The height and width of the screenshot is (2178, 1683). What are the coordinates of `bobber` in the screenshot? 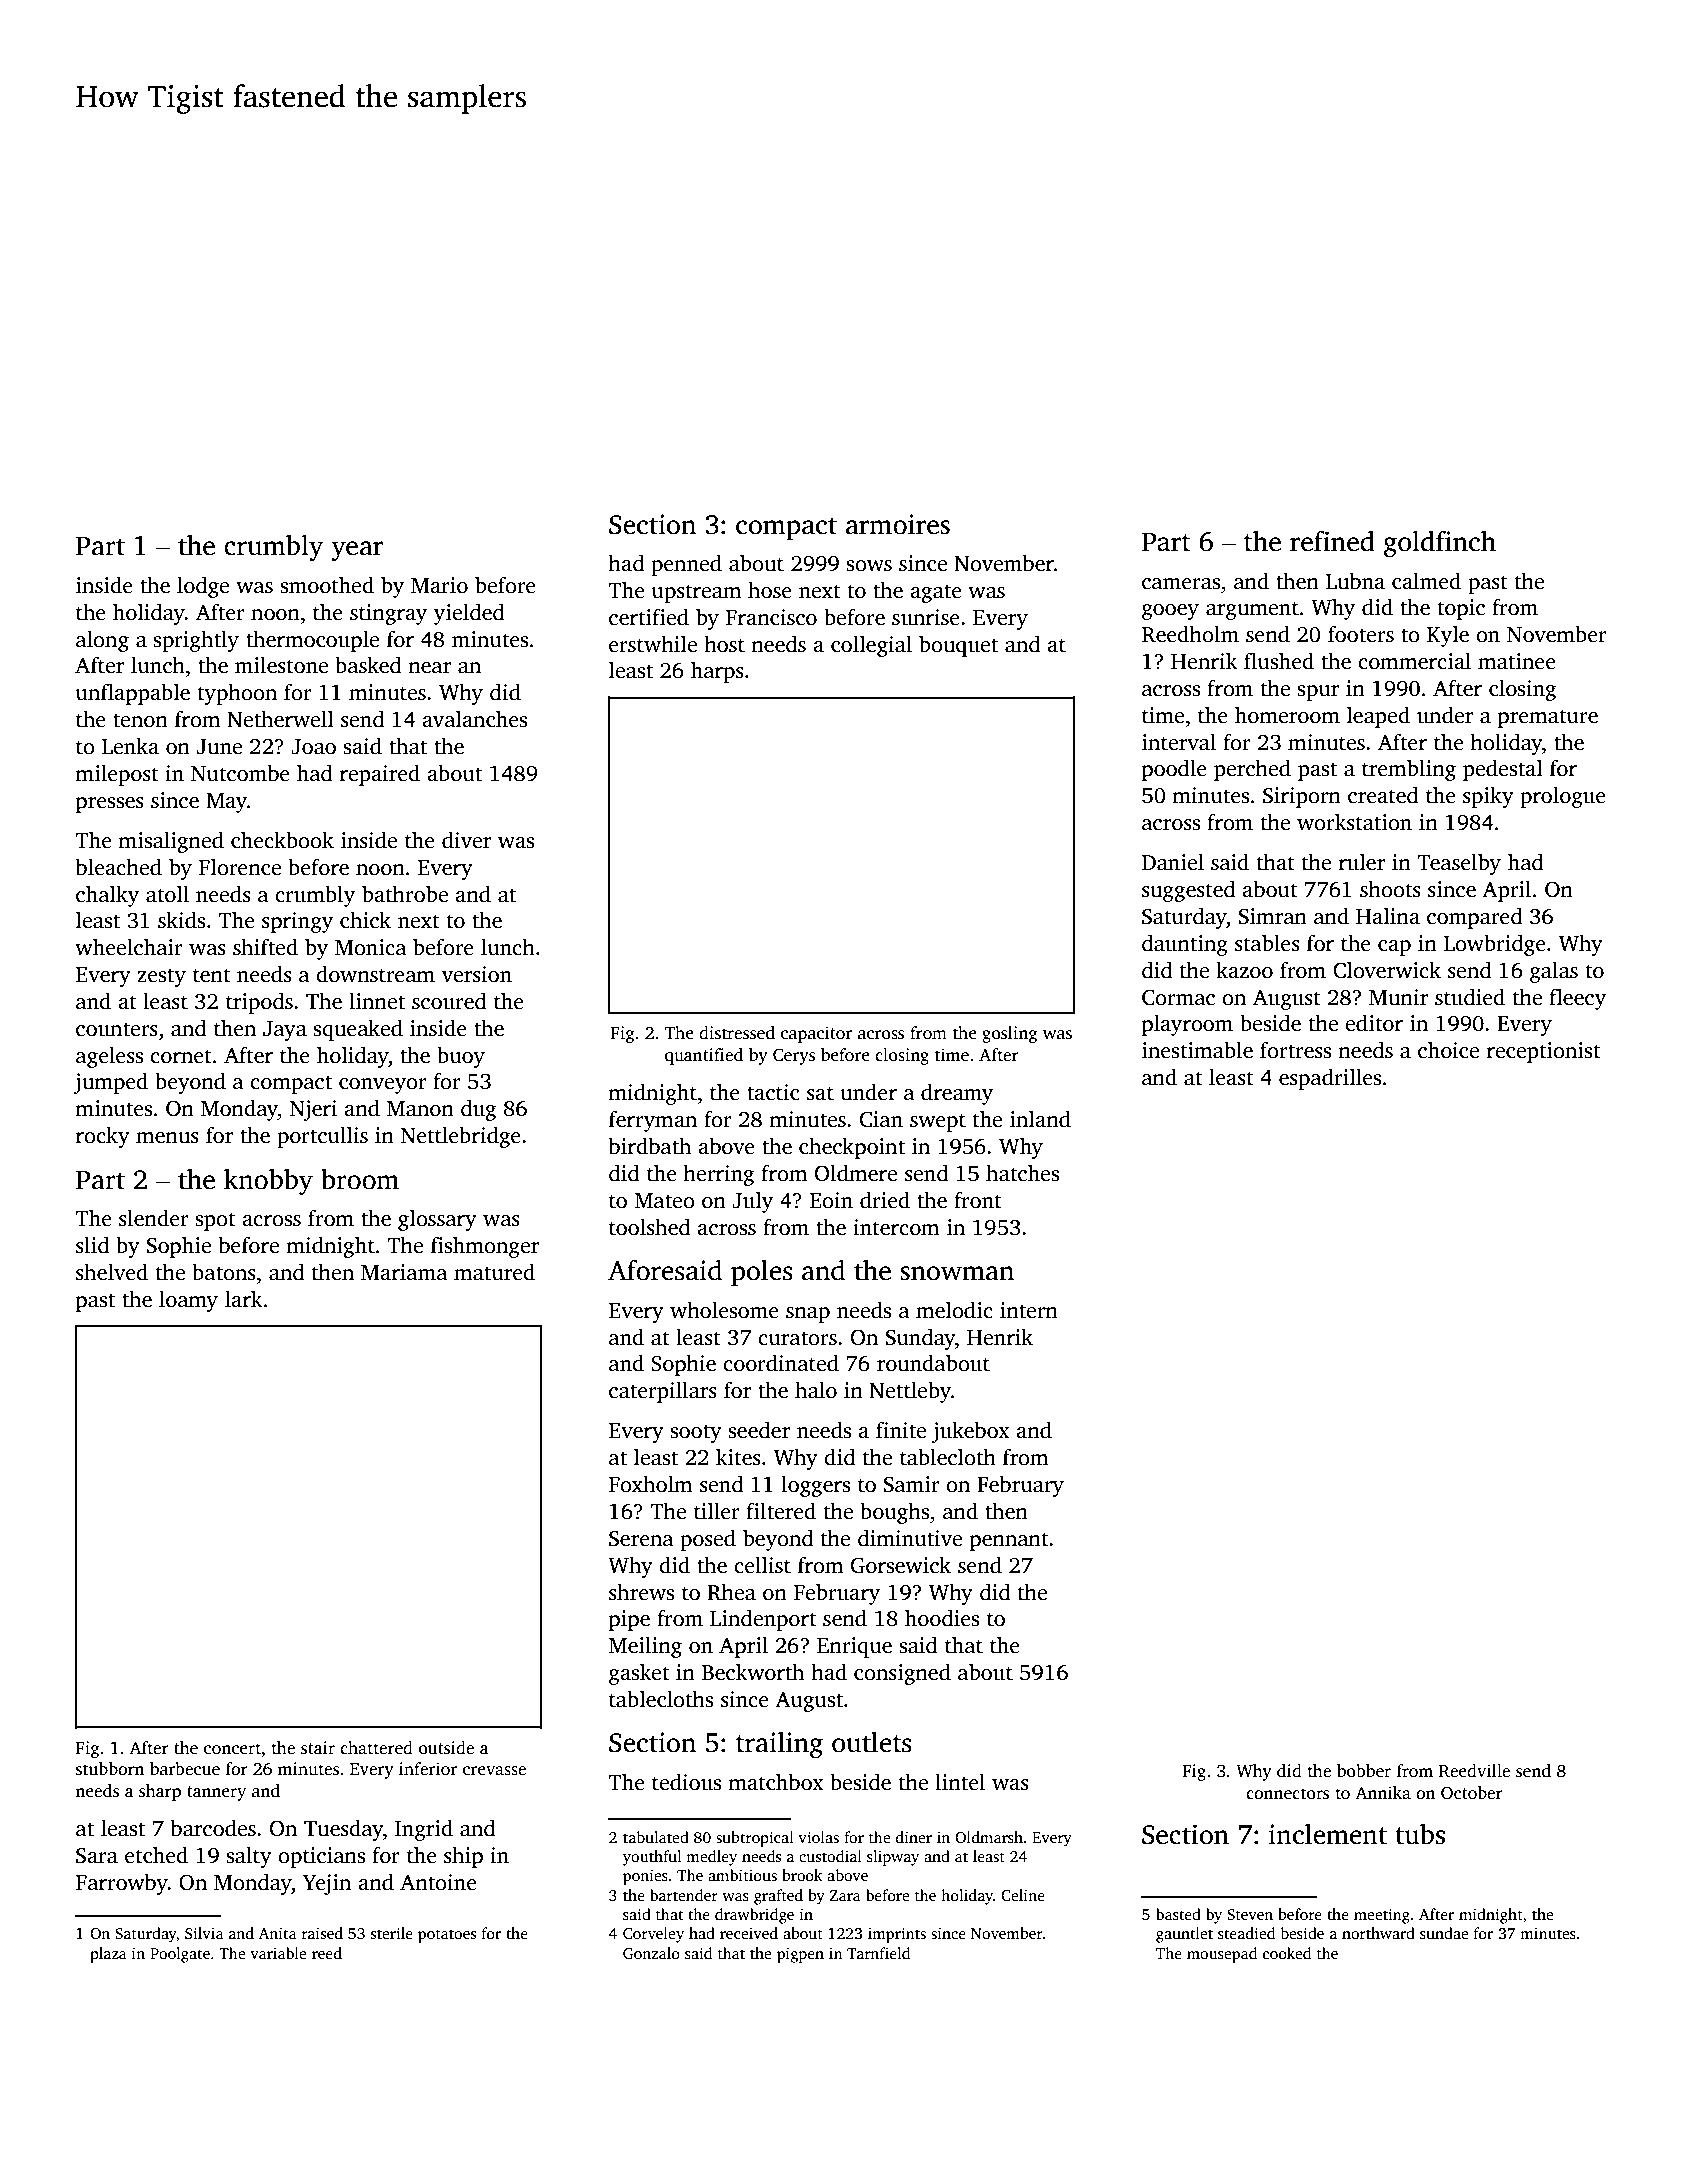 It's located at (1364, 1771).
